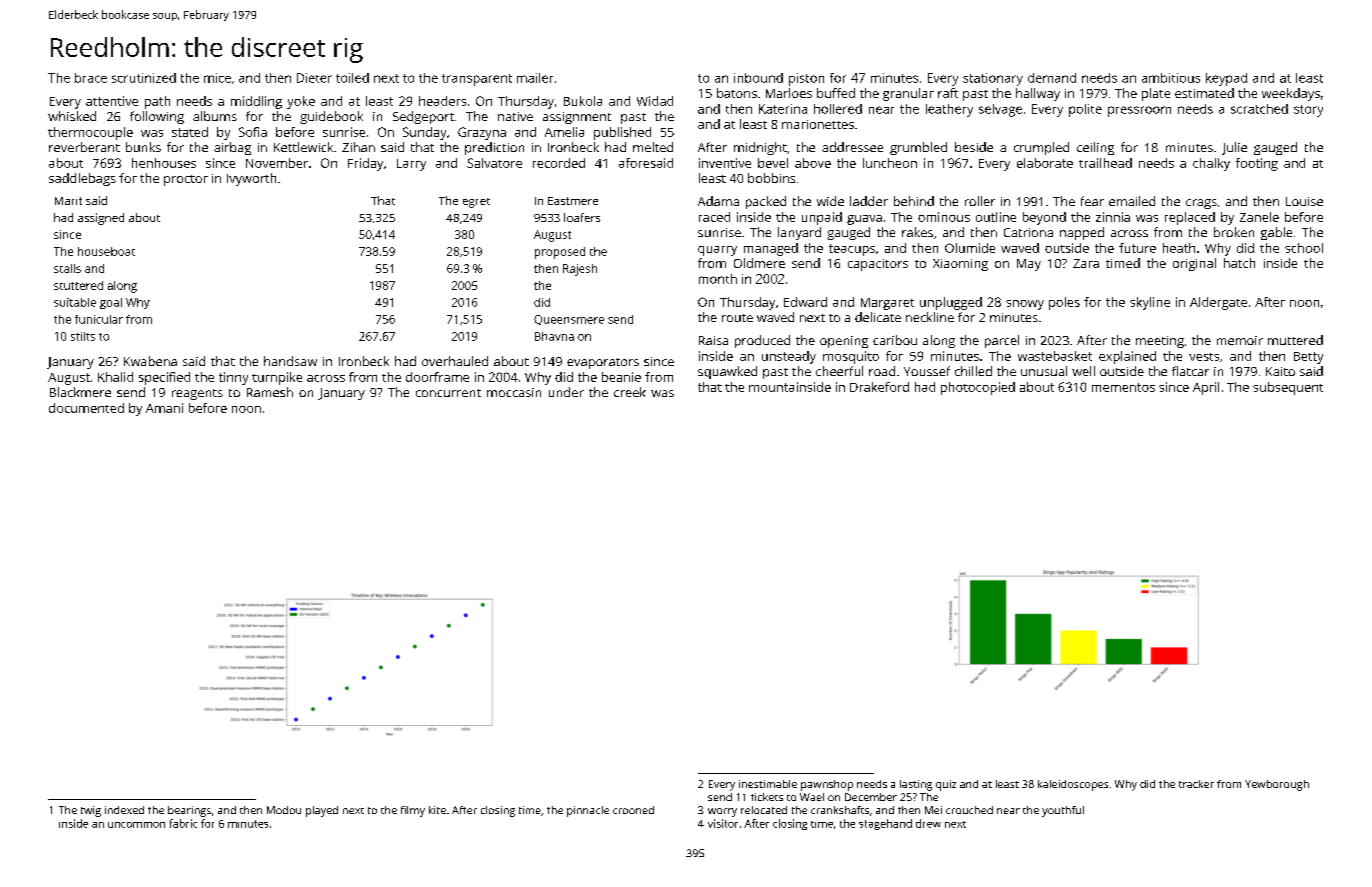  What do you see at coordinates (1308, 358) in the screenshot?
I see `Betty` at bounding box center [1308, 358].
